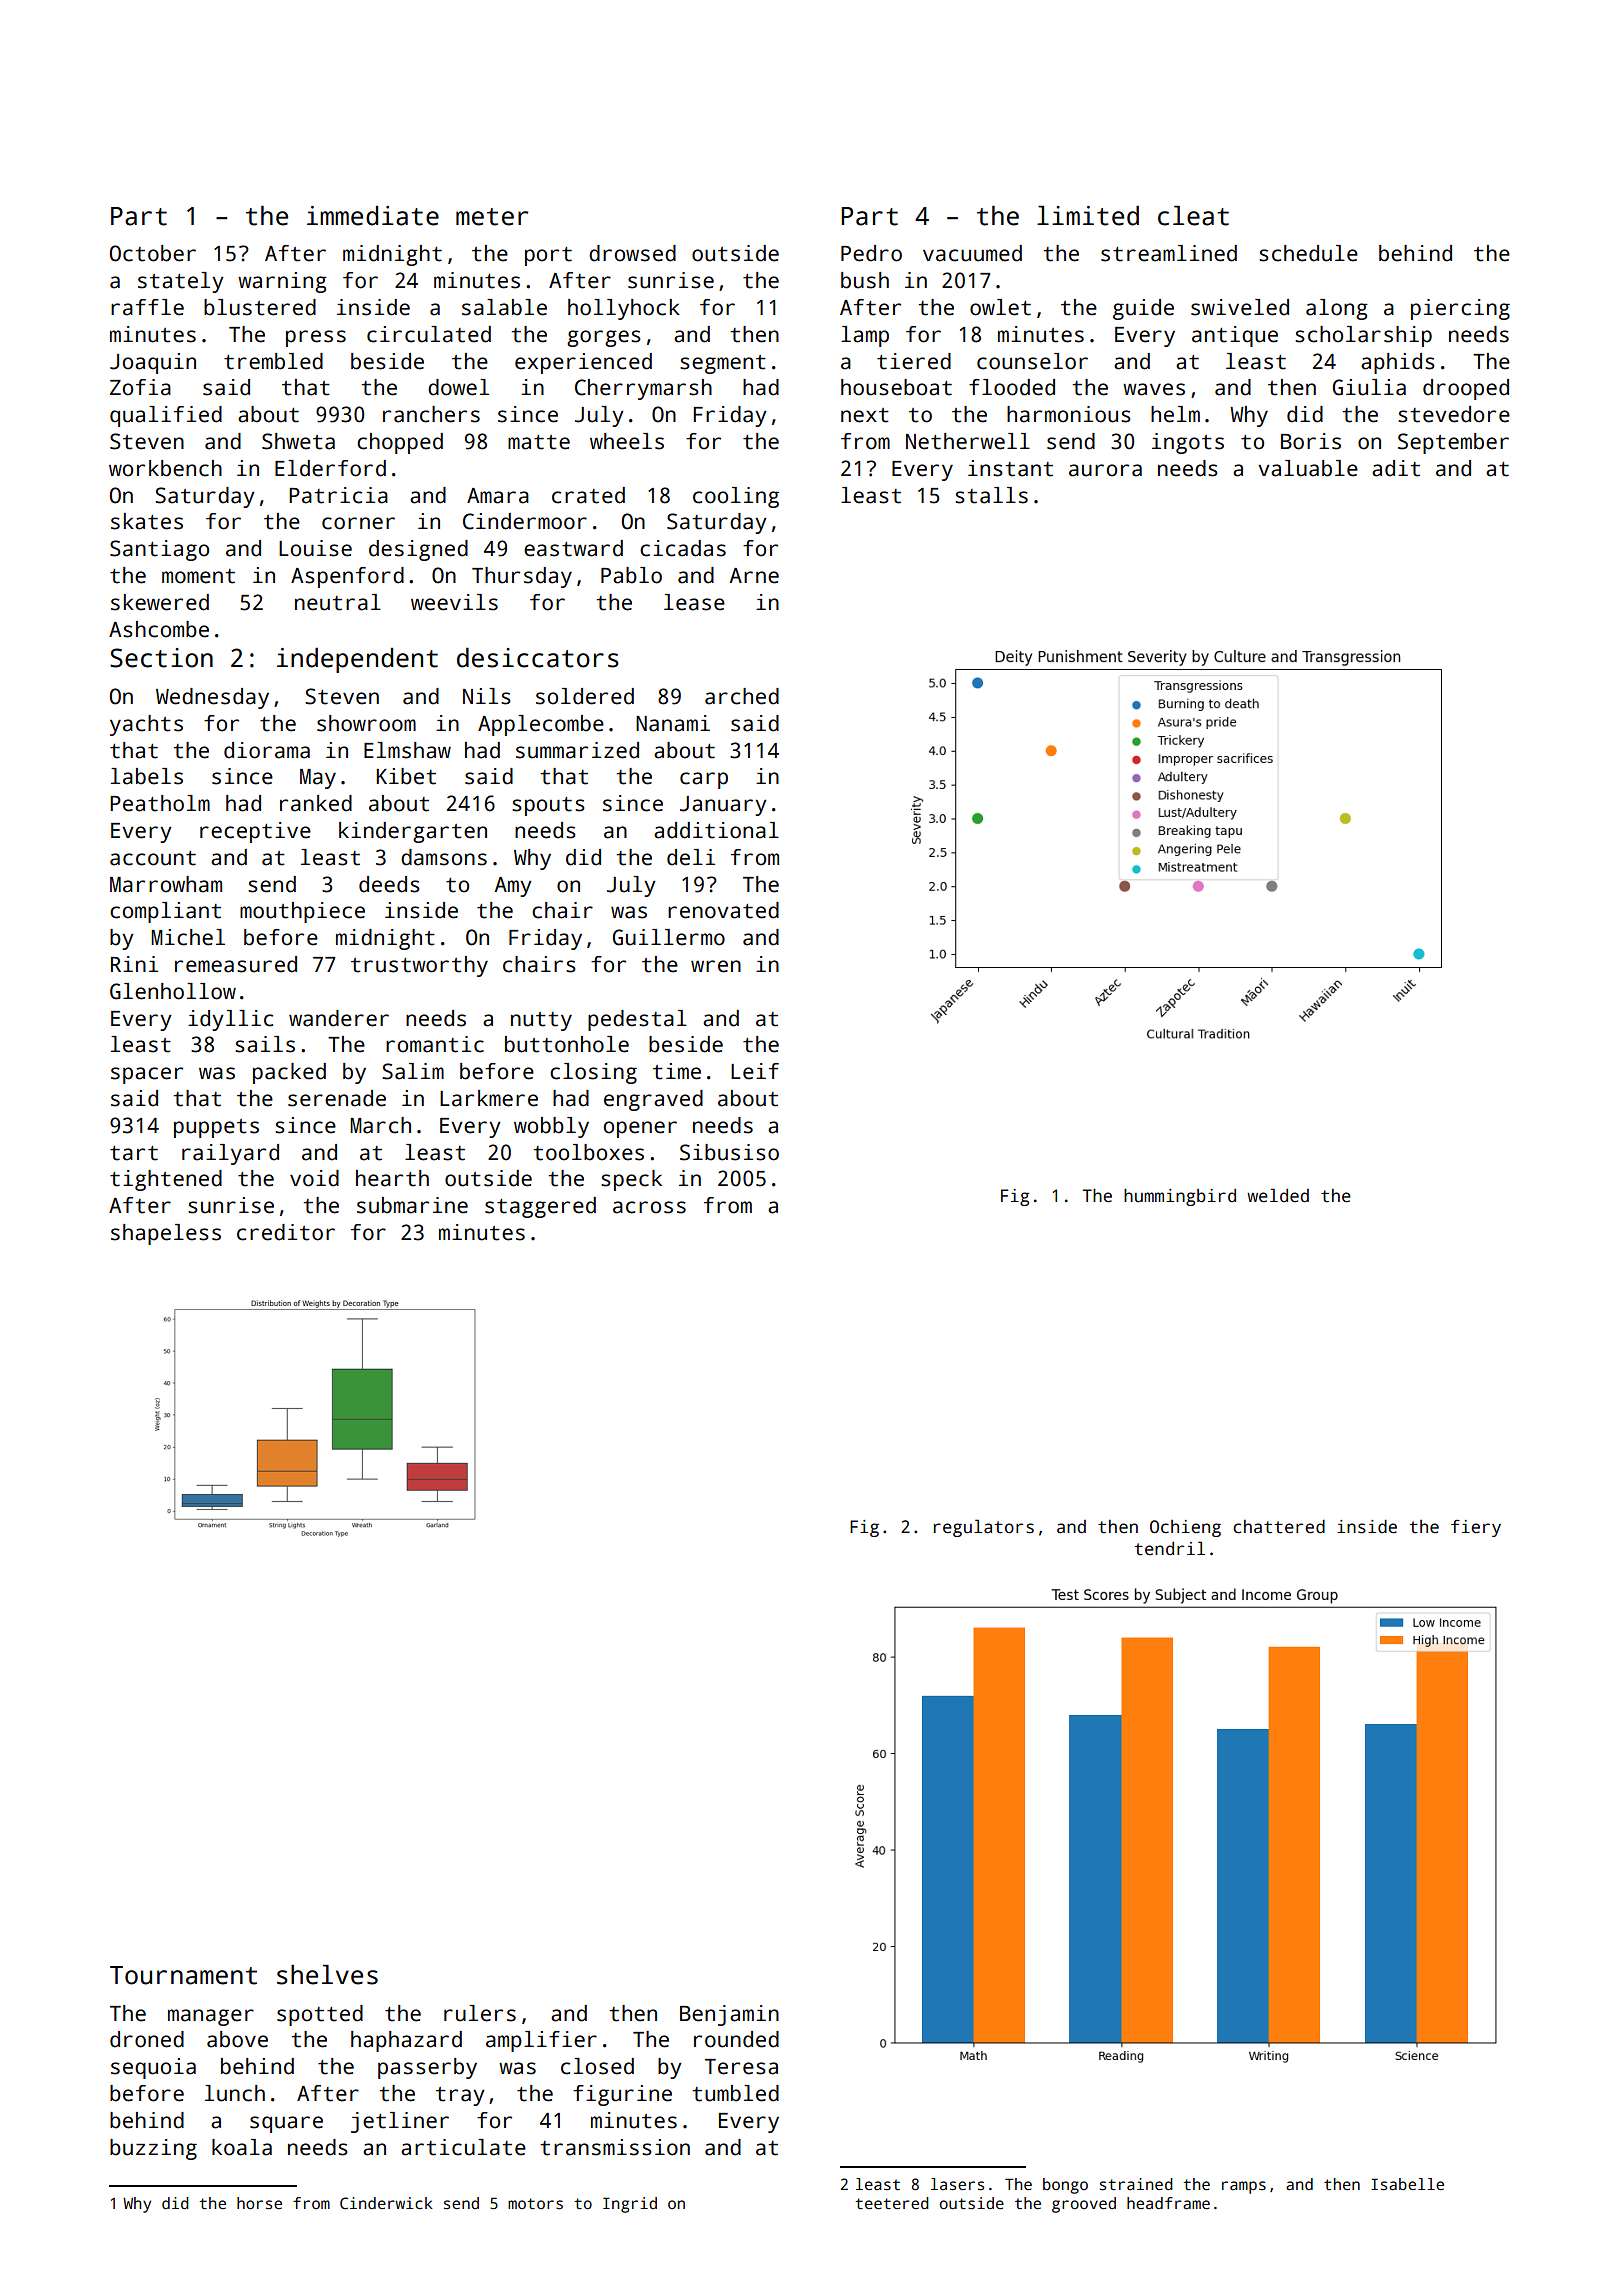  What do you see at coordinates (723, 910) in the screenshot?
I see `renovated` at bounding box center [723, 910].
